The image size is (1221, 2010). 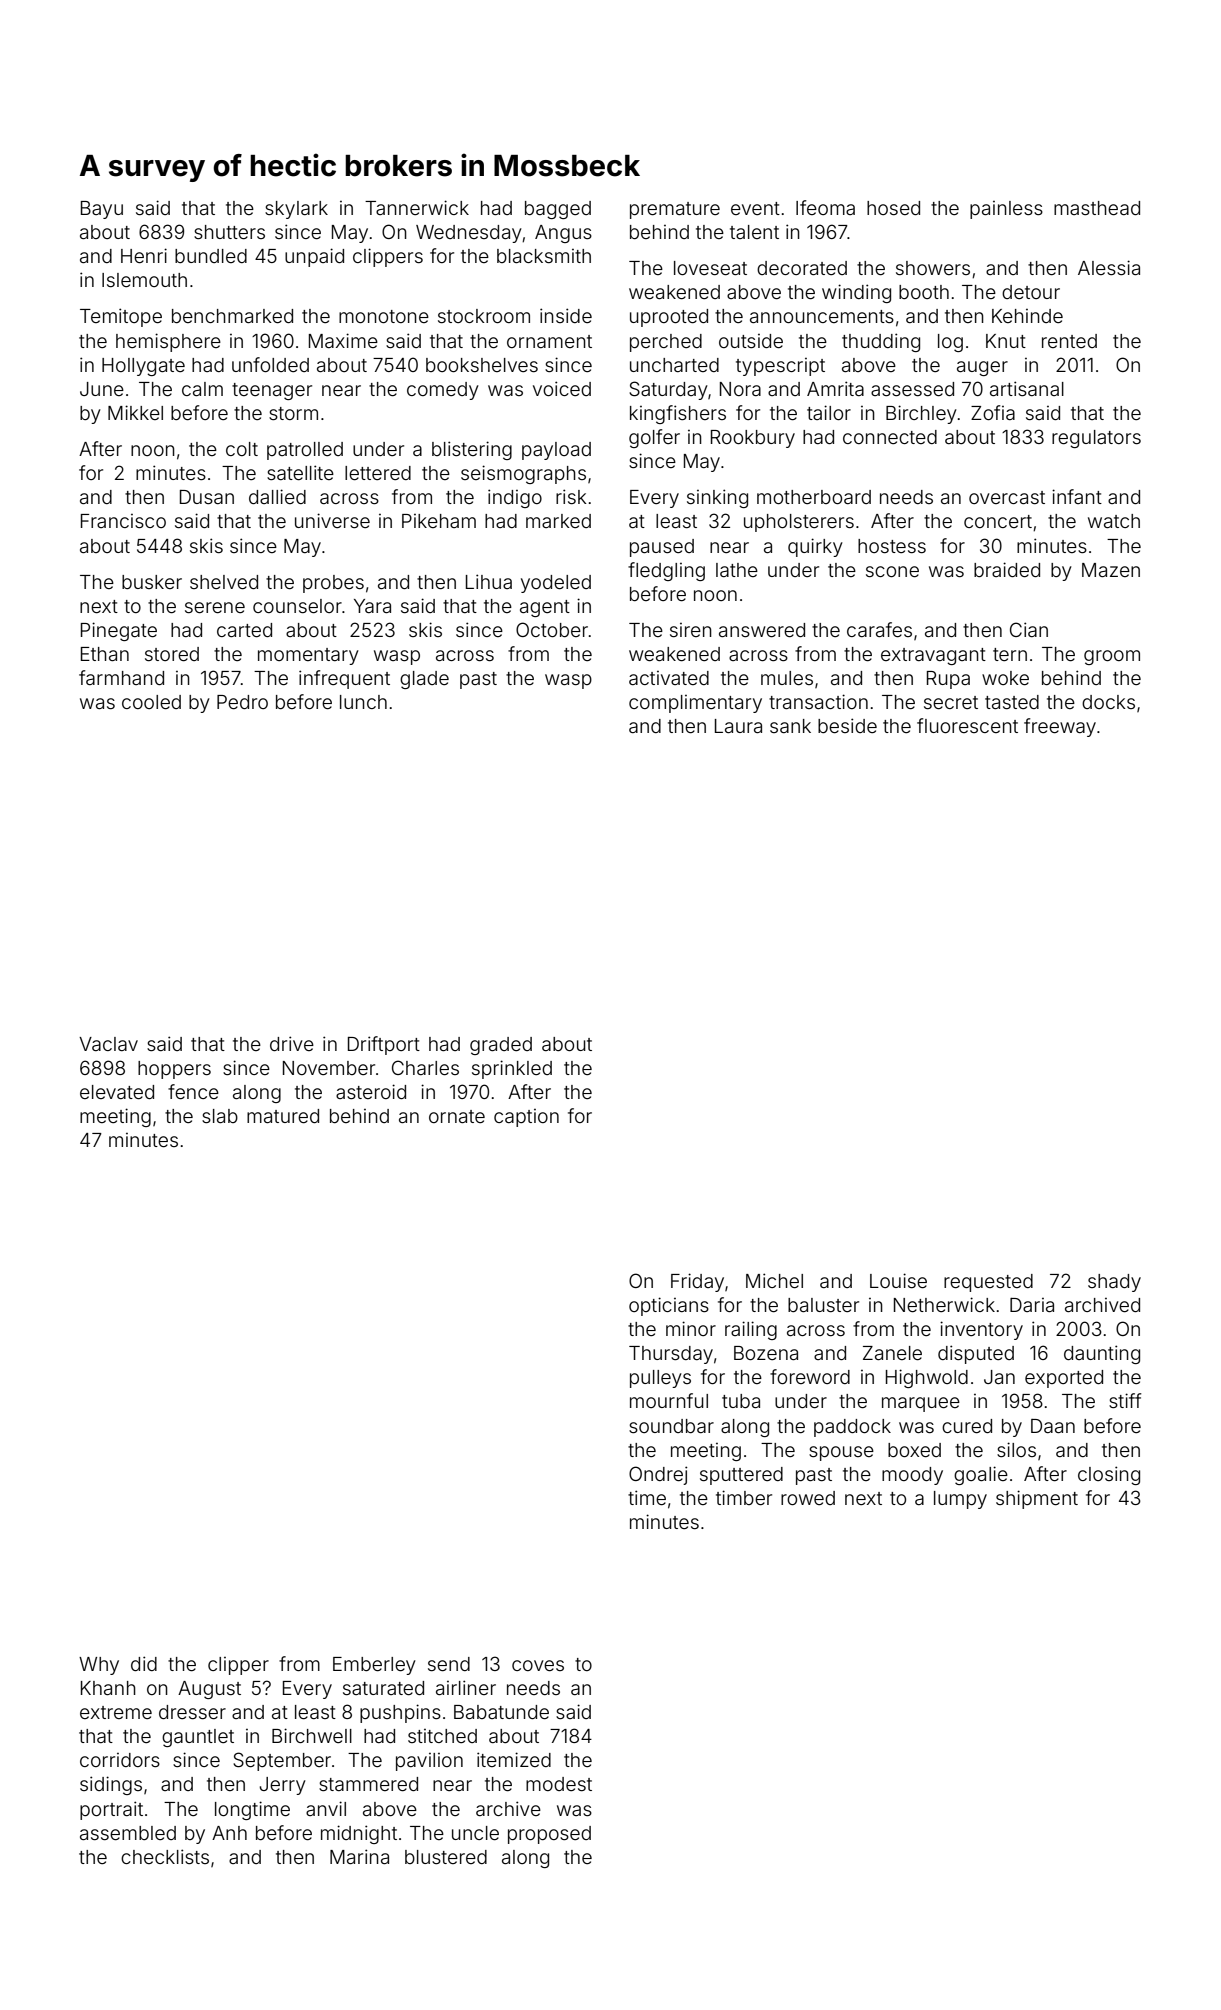 I want to click on sank, so click(x=790, y=726).
